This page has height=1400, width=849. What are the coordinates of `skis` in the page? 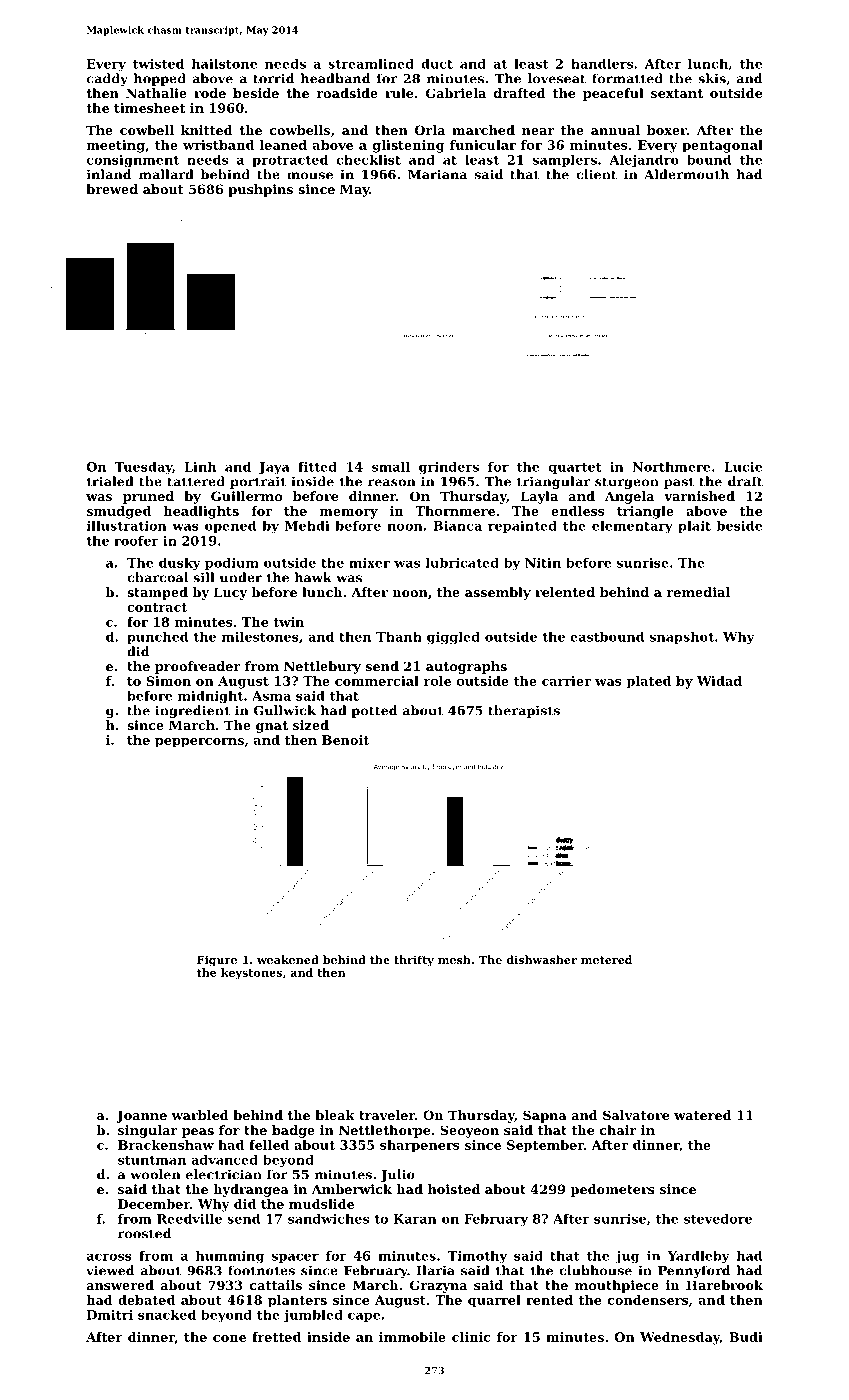 It's located at (712, 78).
